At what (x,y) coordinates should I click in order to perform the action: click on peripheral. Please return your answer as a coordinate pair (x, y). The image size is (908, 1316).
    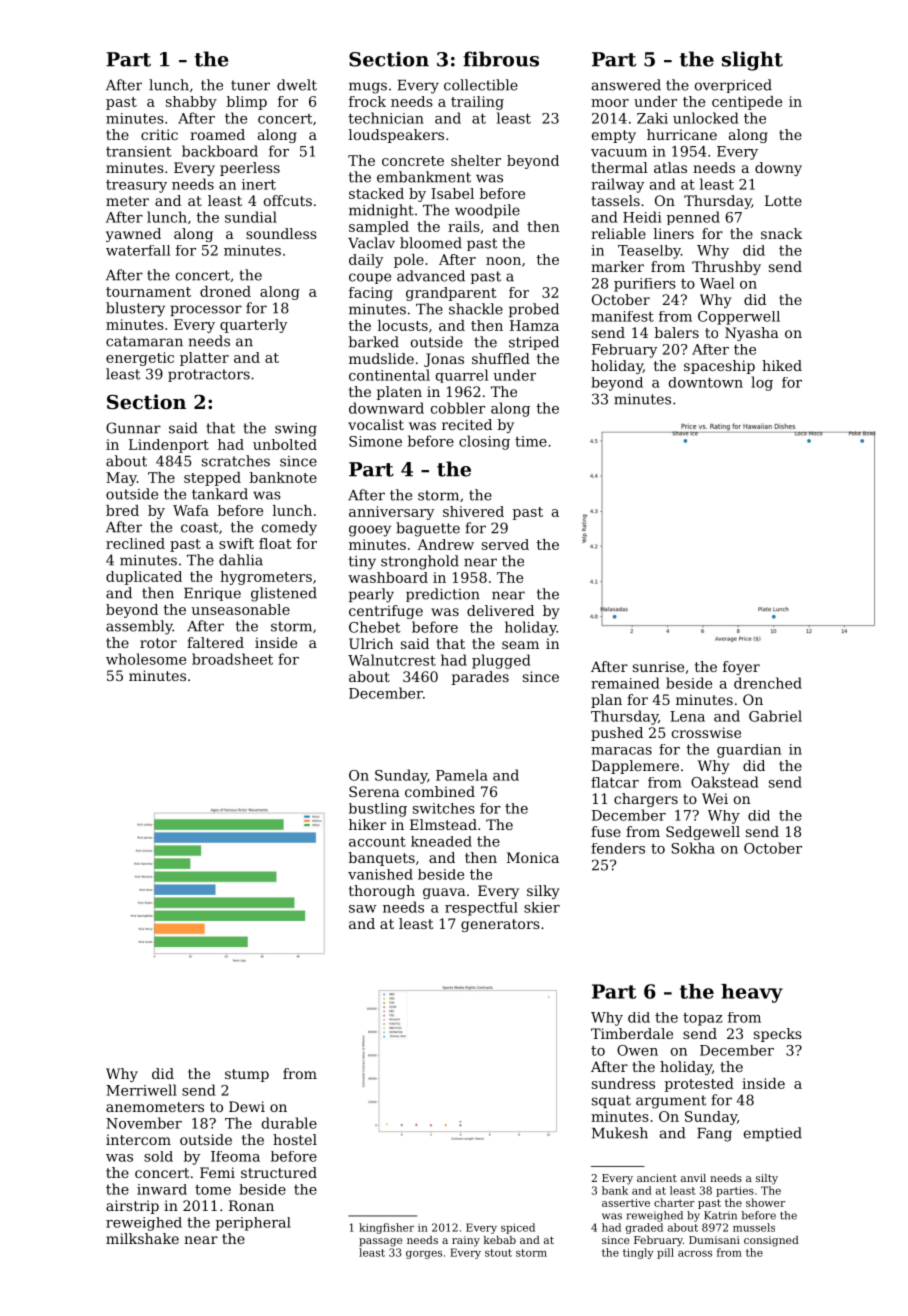
    Looking at the image, I should click on (253, 1224).
